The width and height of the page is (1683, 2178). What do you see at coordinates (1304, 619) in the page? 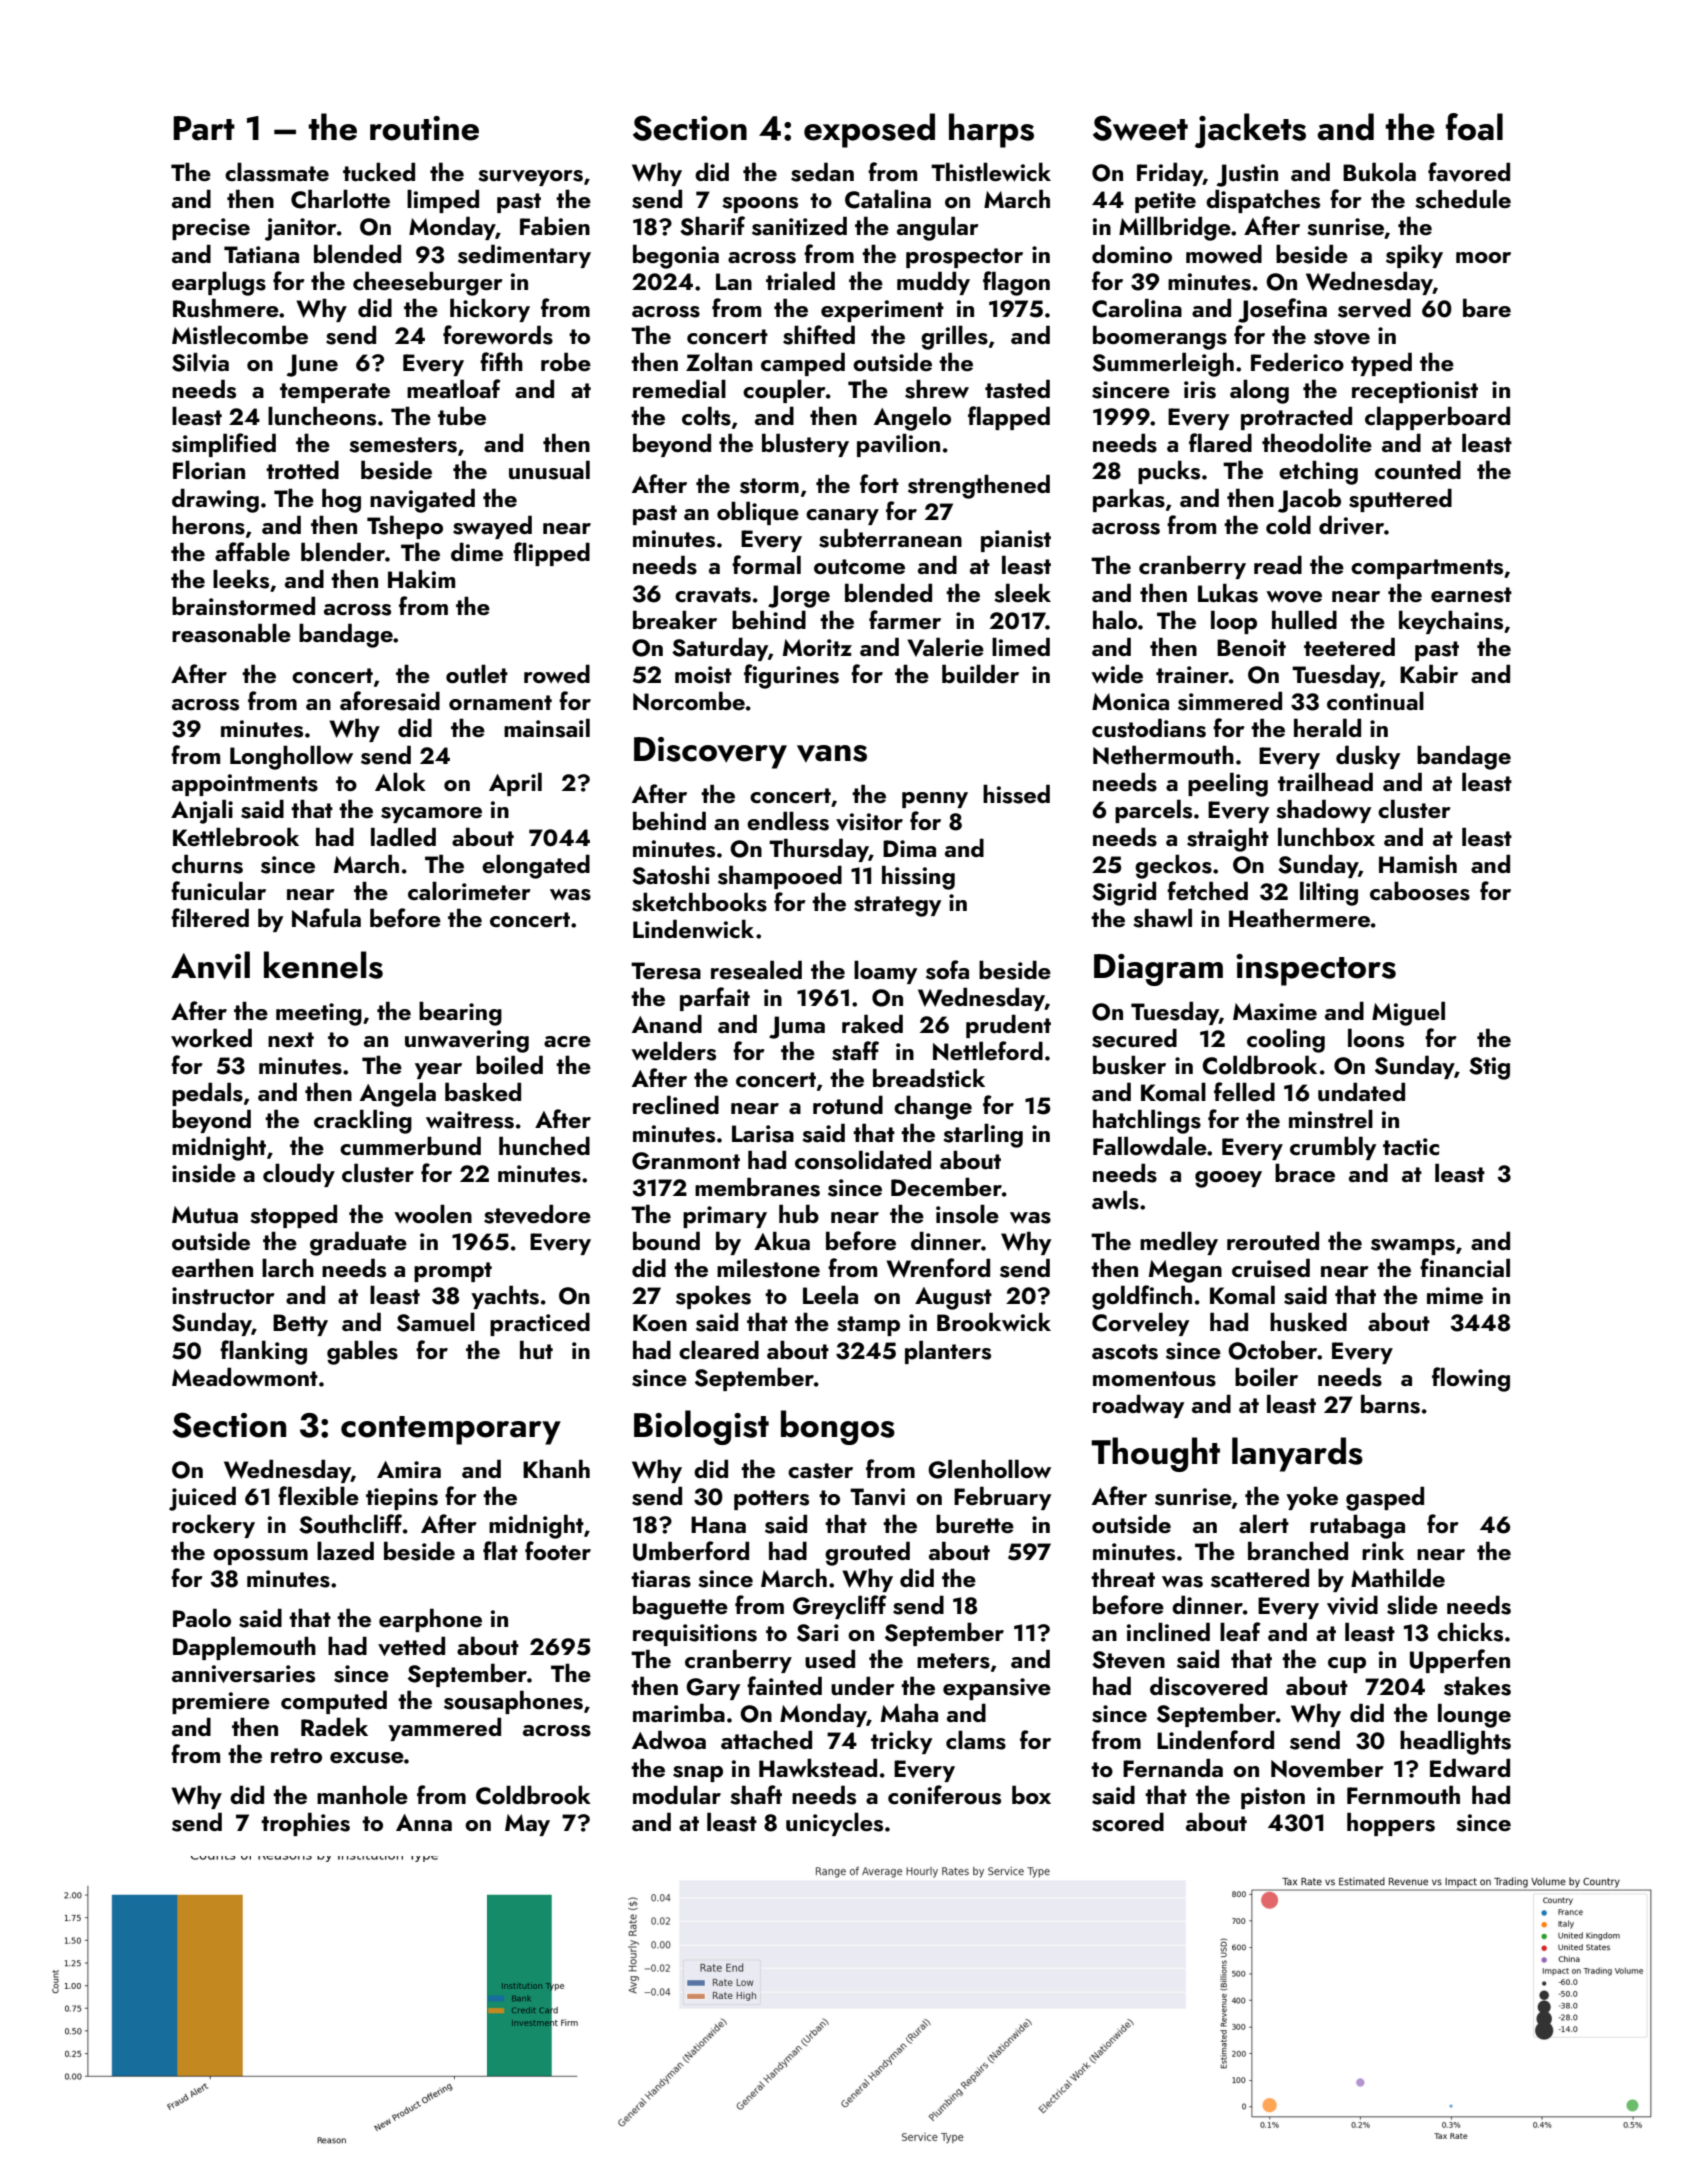
I see `hulled` at bounding box center [1304, 619].
